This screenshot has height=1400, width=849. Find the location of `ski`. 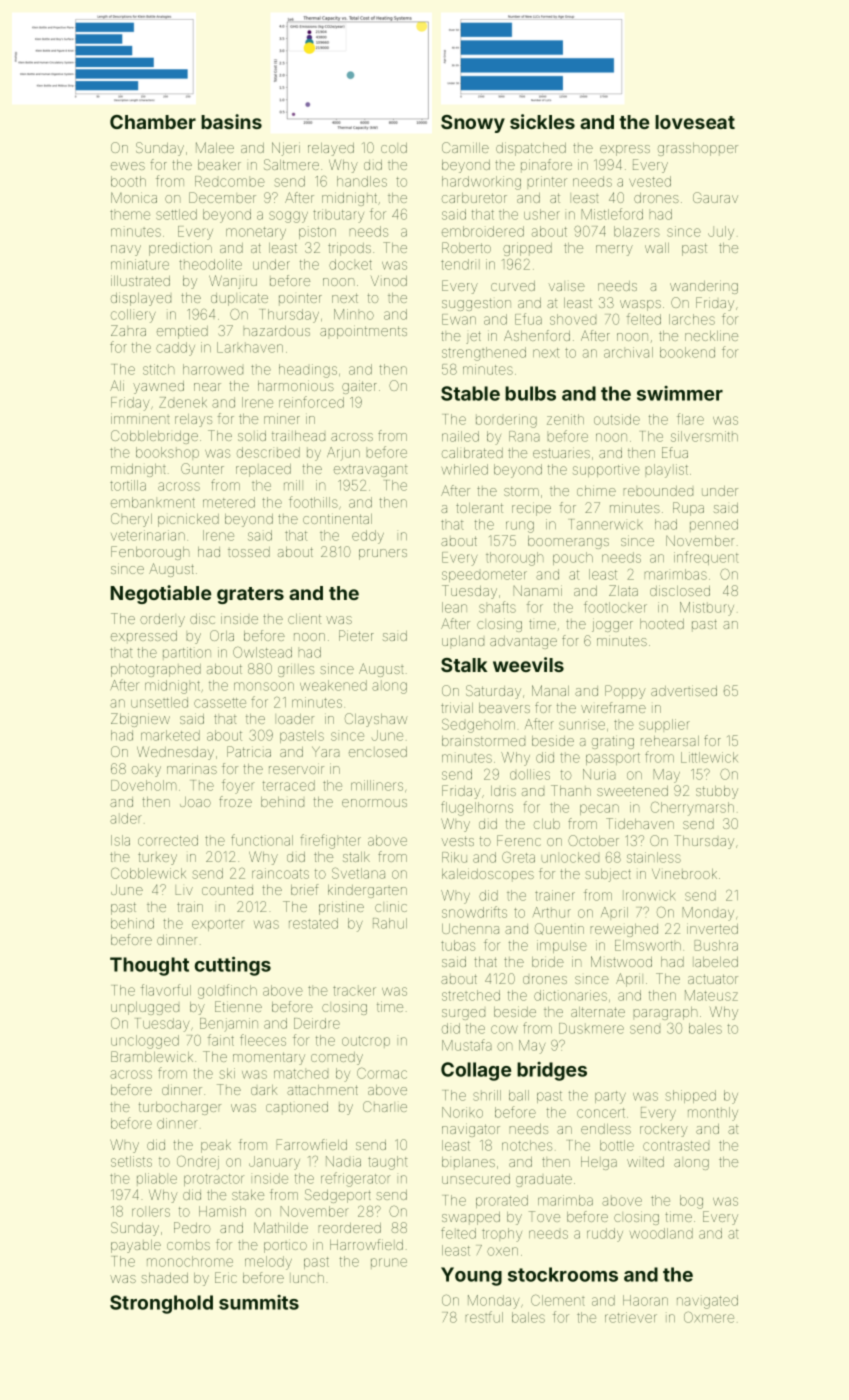

ski is located at coordinates (227, 1073).
